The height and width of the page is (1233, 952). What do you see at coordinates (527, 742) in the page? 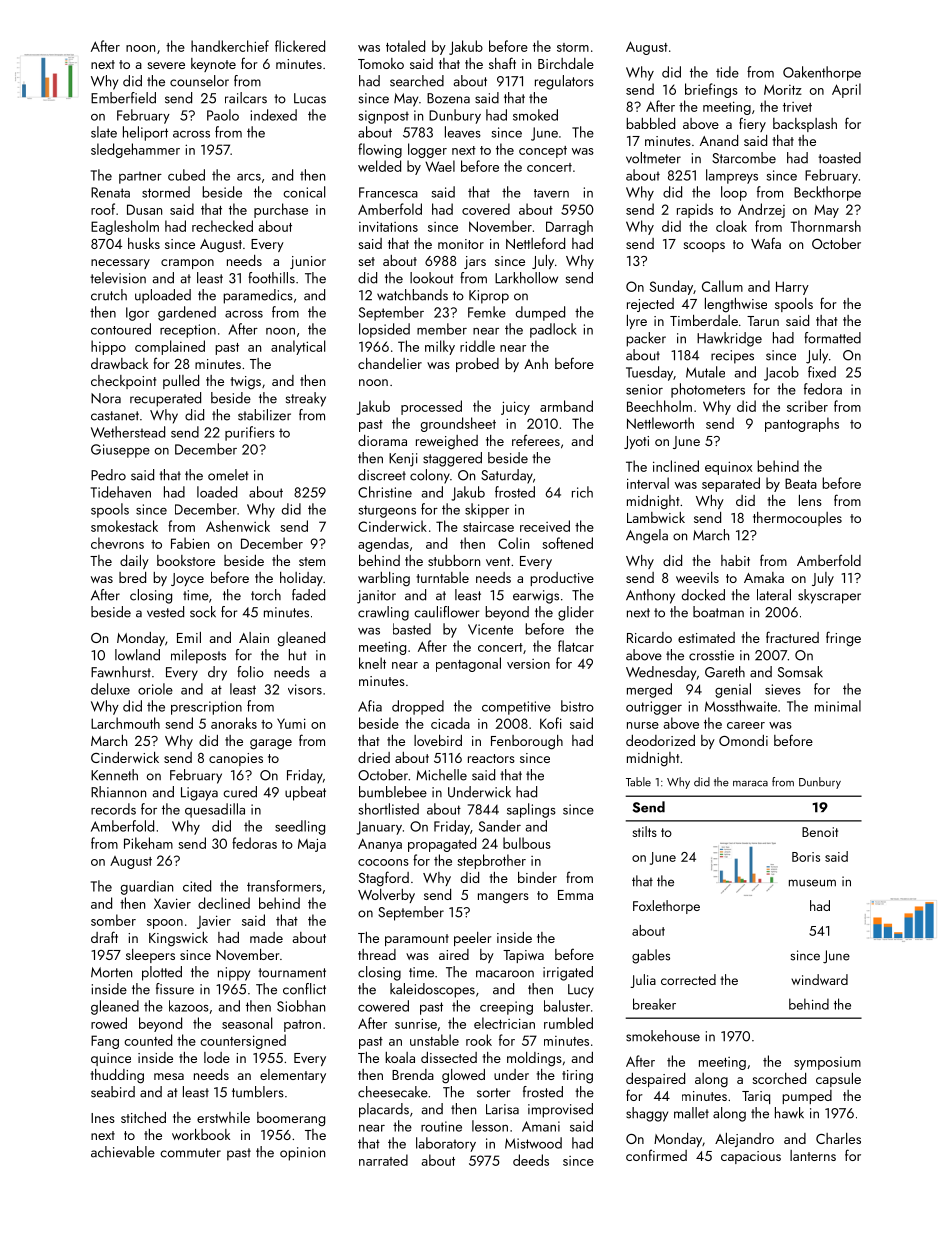
I see `Fenborough` at bounding box center [527, 742].
